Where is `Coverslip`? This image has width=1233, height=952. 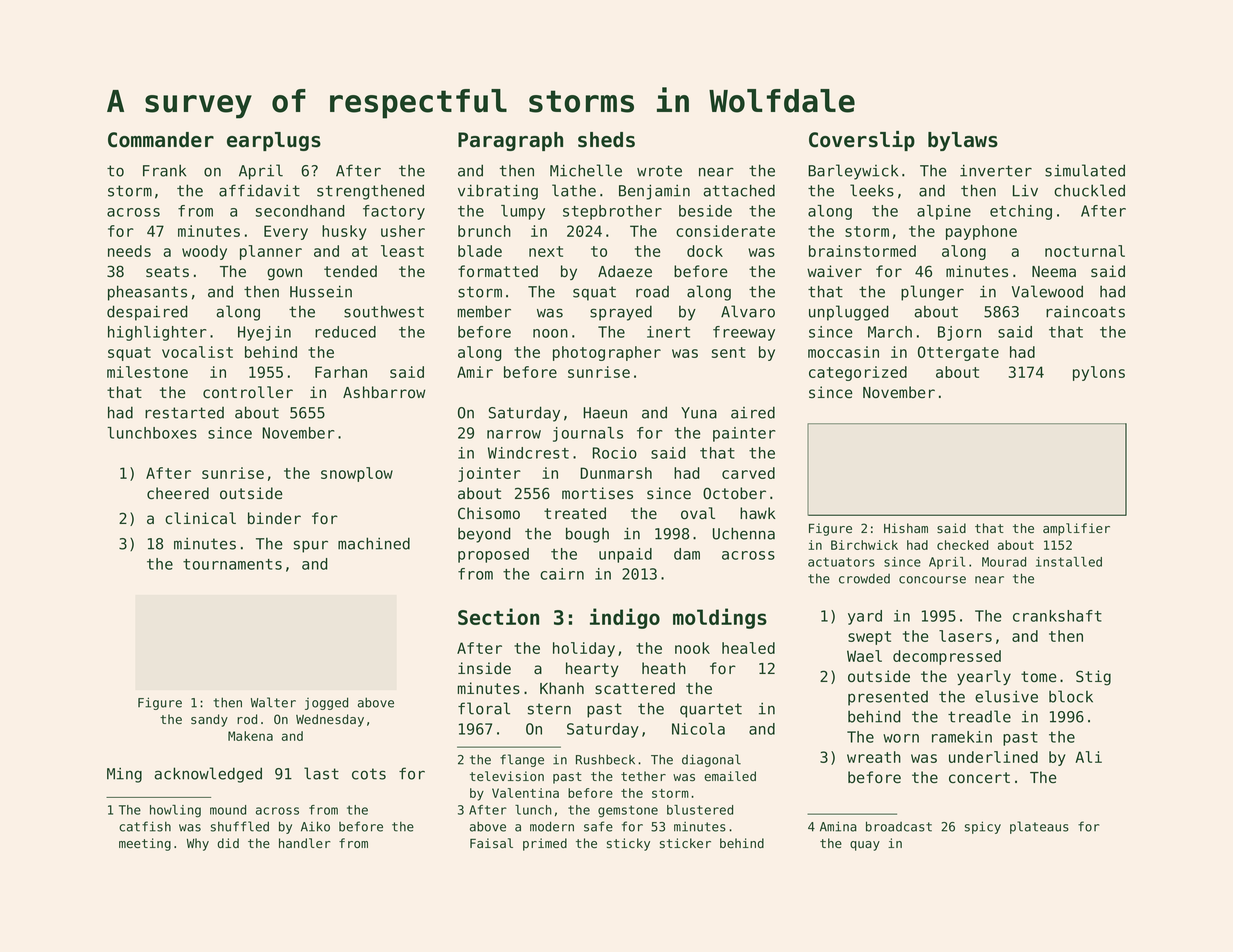 Coverslip is located at coordinates (862, 141).
